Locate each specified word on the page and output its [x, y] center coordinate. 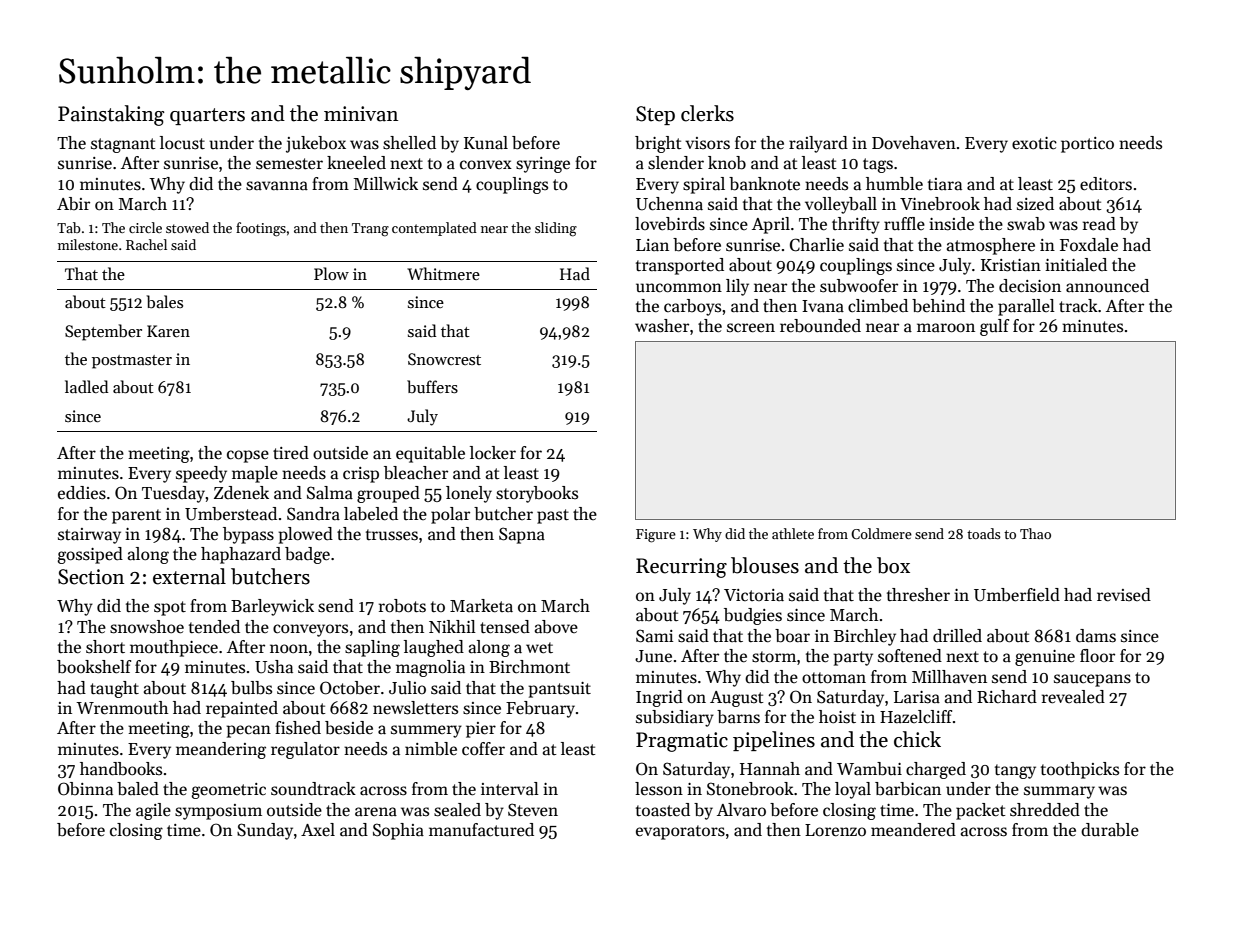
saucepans [1092, 680]
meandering [221, 750]
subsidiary [675, 718]
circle [145, 227]
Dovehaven [914, 143]
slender [676, 163]
